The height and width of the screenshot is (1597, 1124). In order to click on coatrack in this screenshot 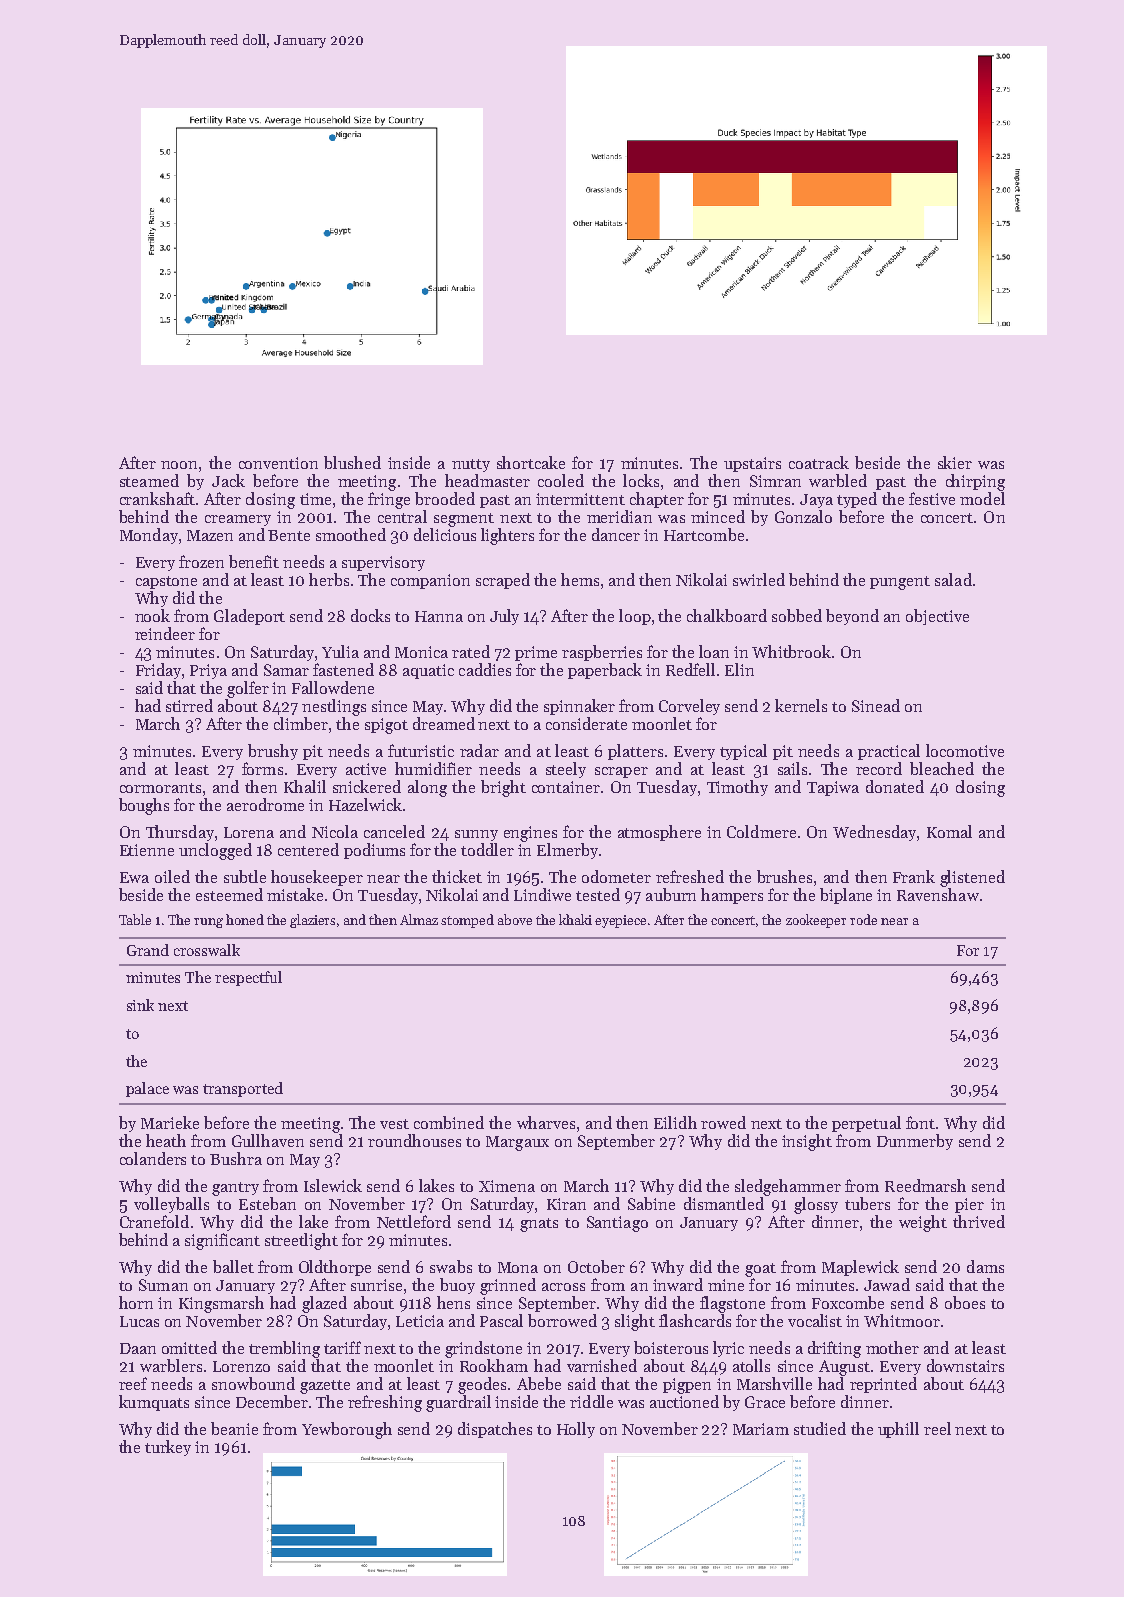, I will do `click(819, 462)`.
